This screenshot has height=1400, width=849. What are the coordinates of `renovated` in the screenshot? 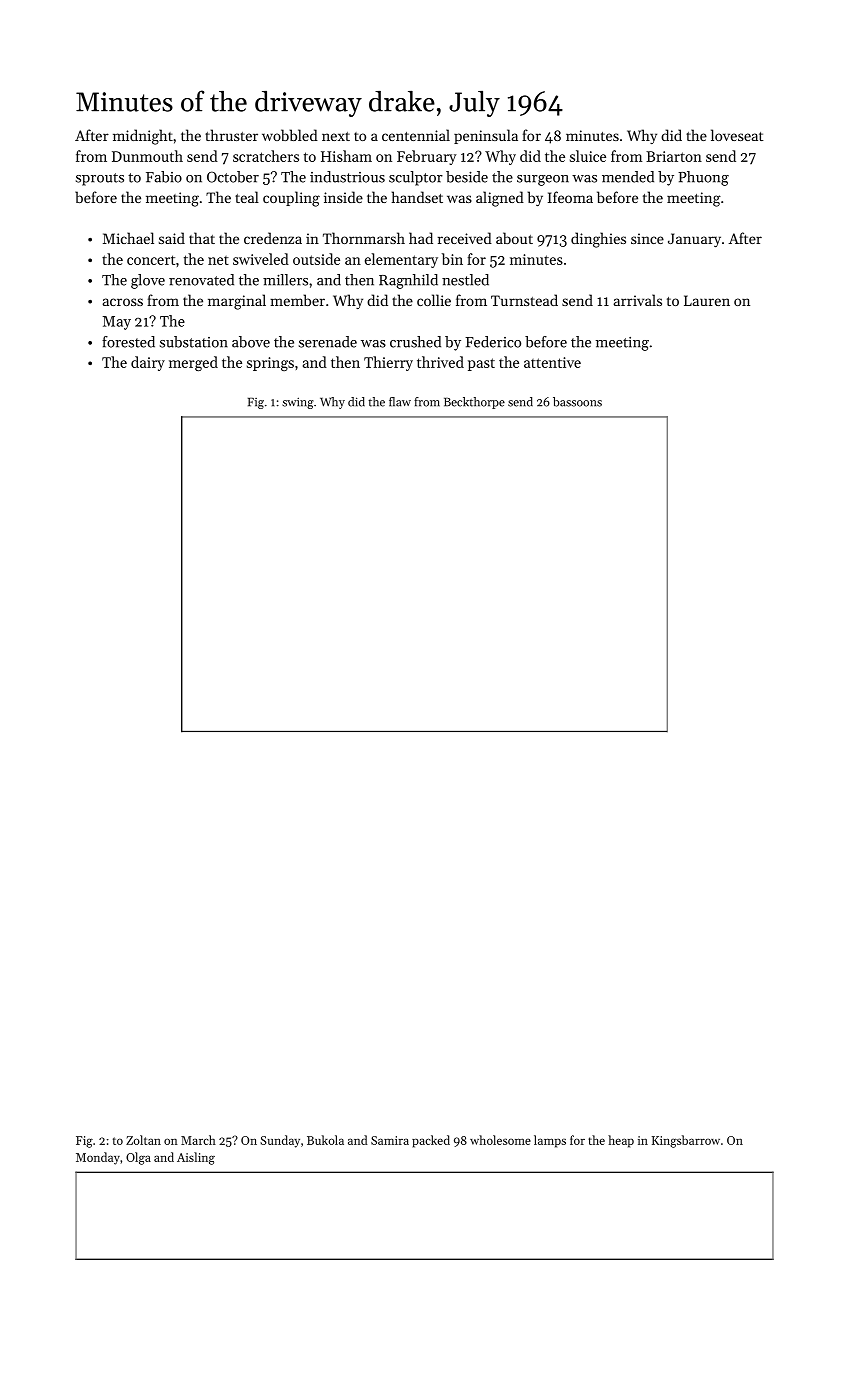 It's located at (201, 280).
